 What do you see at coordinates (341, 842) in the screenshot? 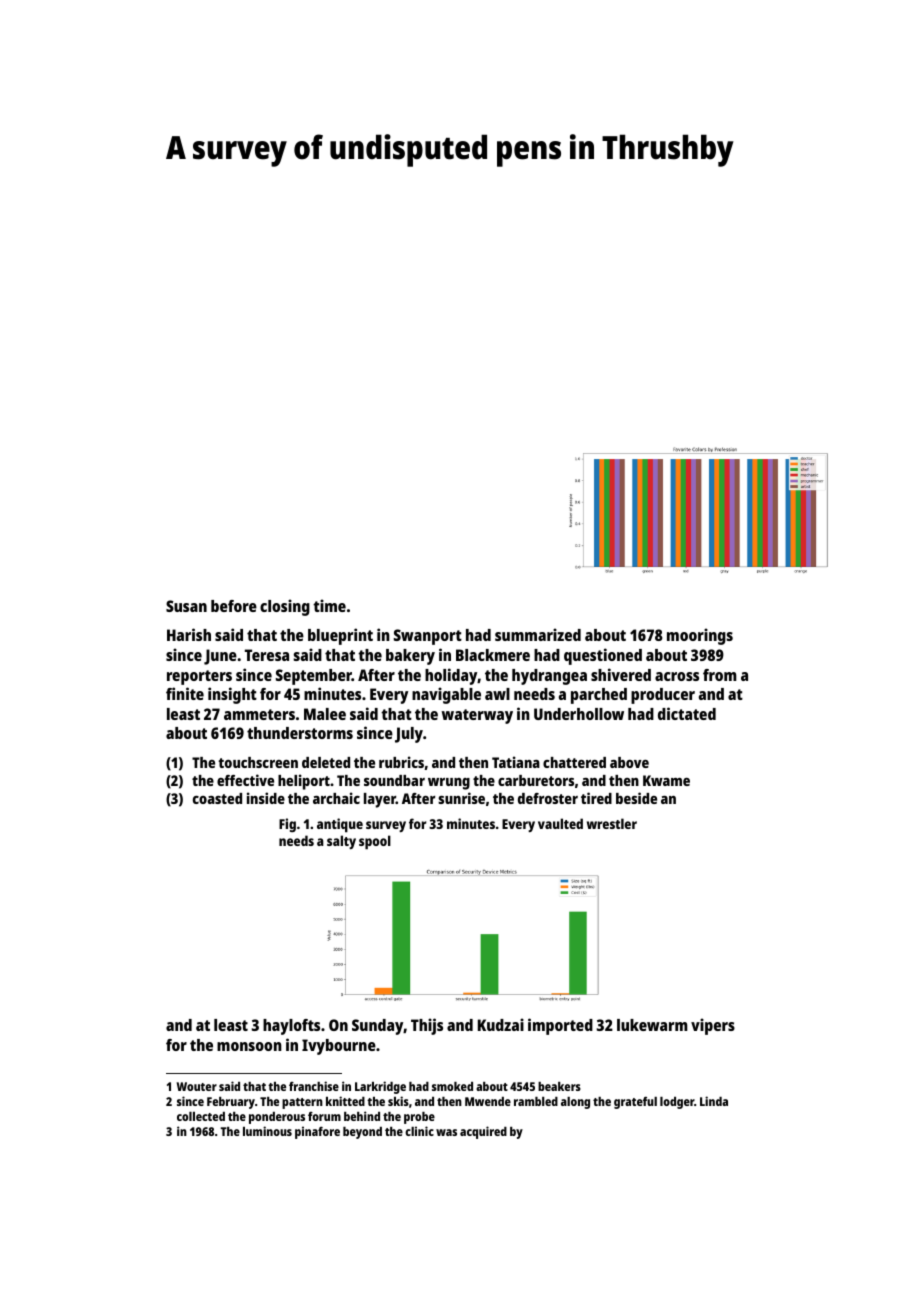
I see `salty` at bounding box center [341, 842].
